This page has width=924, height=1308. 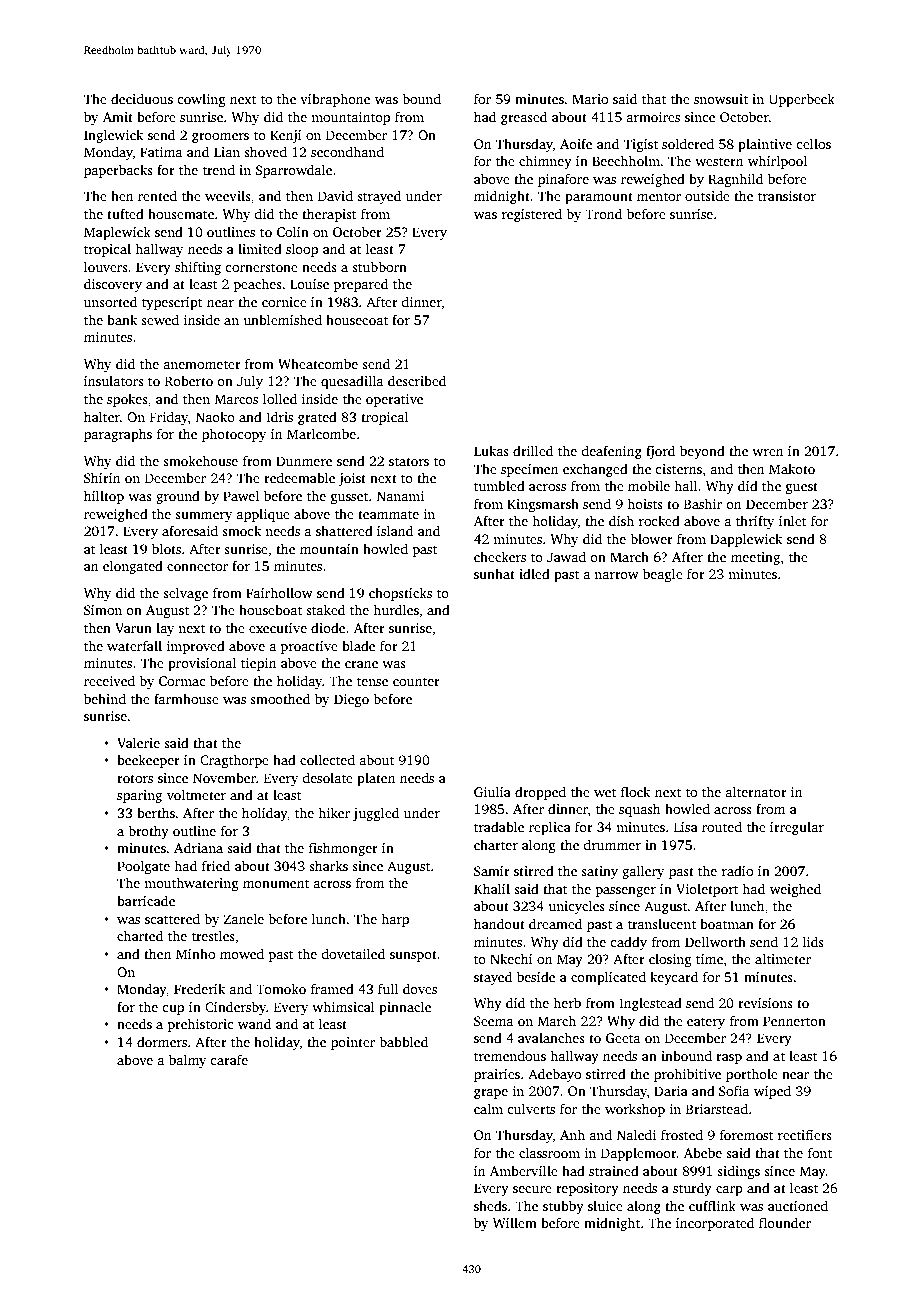 I want to click on received, so click(x=109, y=680).
